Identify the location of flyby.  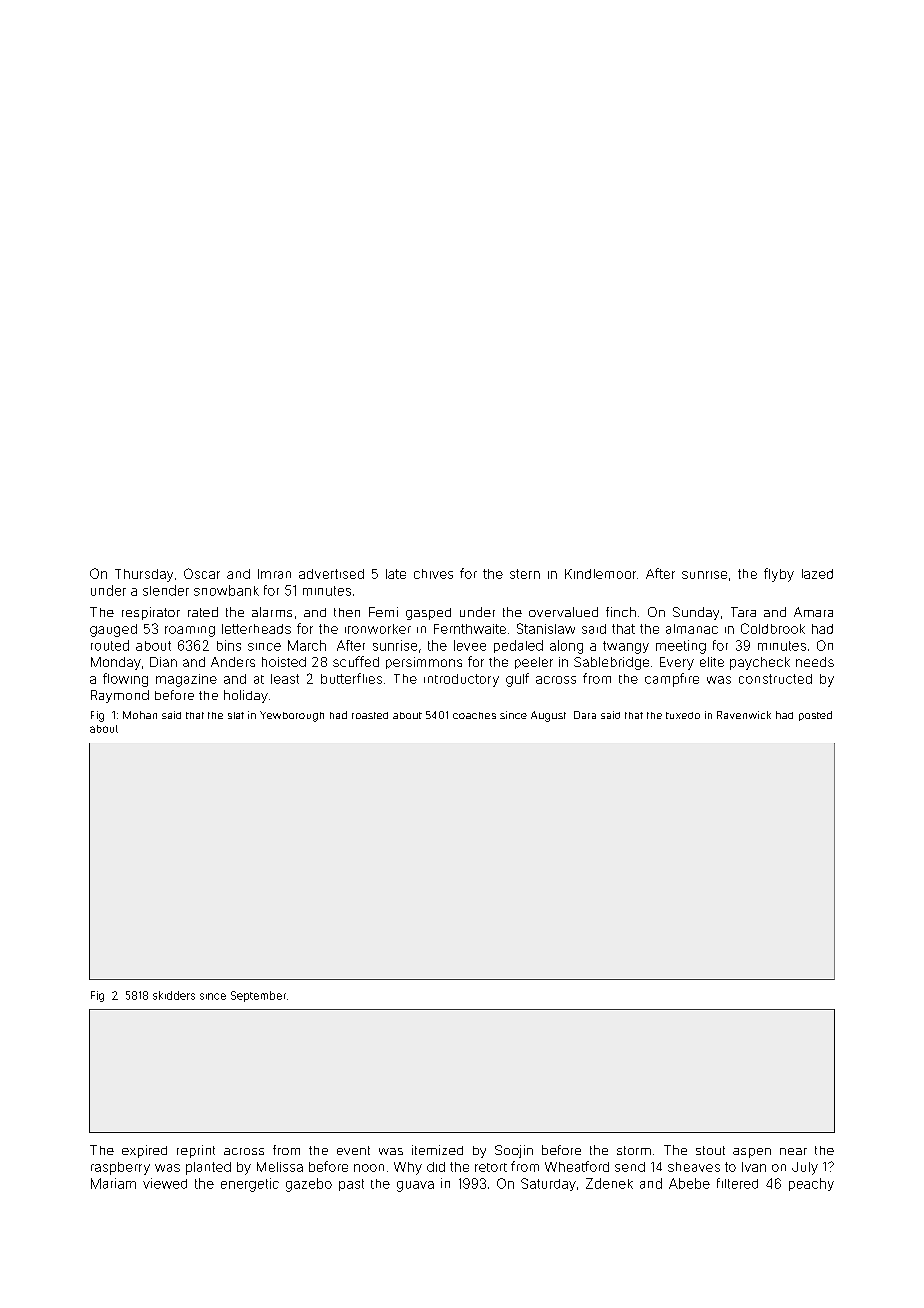
(779, 575).
